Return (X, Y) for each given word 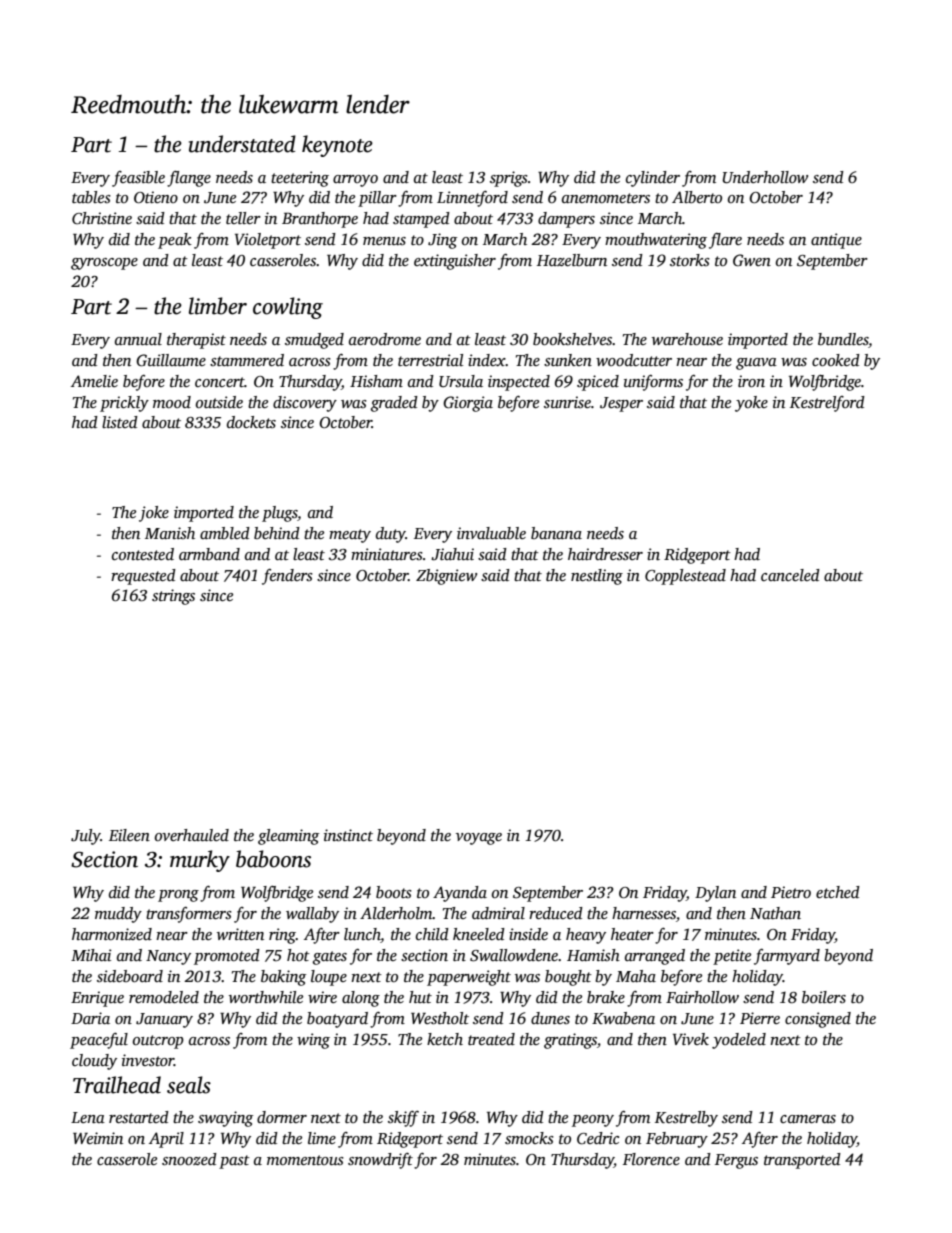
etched (838, 892)
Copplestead (685, 577)
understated (242, 144)
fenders (287, 577)
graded (394, 404)
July (86, 837)
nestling (597, 577)
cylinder (653, 179)
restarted (139, 1117)
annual (138, 339)
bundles (843, 339)
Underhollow (765, 177)
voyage (479, 839)
